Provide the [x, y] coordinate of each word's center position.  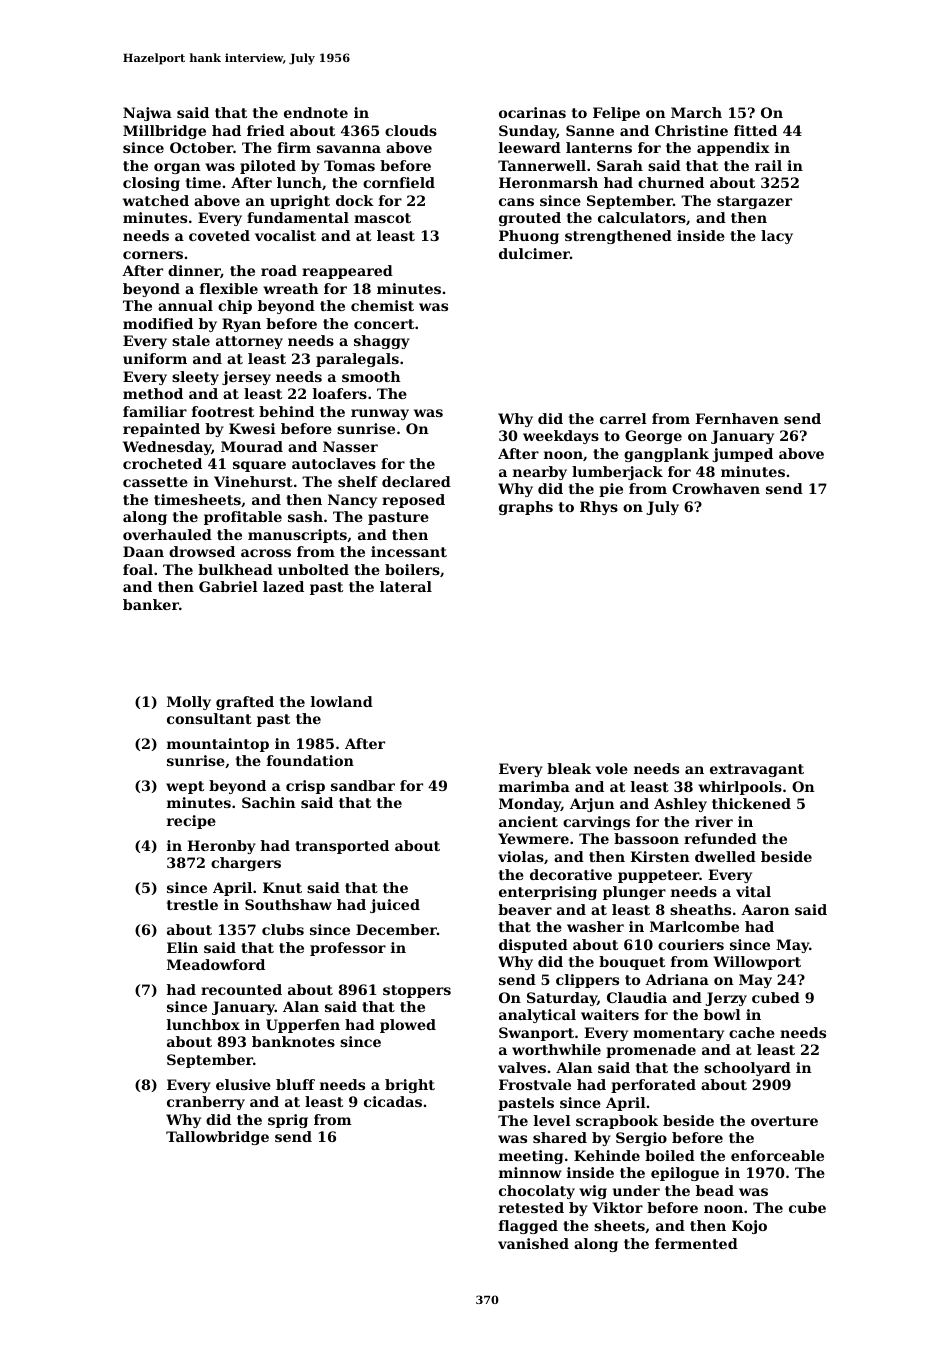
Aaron [765, 909]
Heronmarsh [548, 182]
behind [286, 411]
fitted [755, 130]
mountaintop [218, 745]
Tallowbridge [217, 1138]
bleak [569, 768]
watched [156, 200]
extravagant [757, 770]
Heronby [221, 847]
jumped [742, 455]
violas [521, 856]
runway [380, 414]
